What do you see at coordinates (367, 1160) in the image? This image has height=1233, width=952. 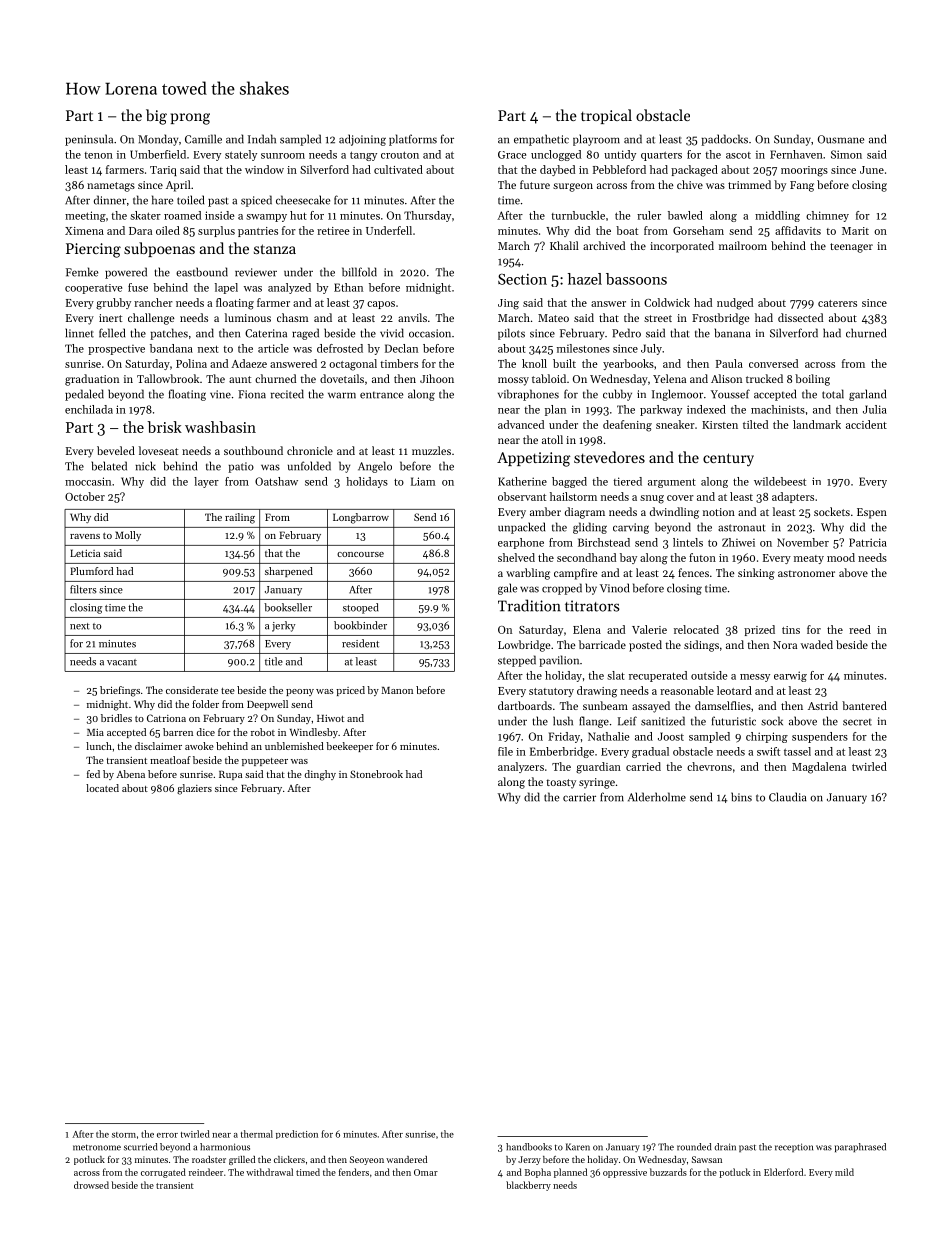 I see `Seoyeon` at bounding box center [367, 1160].
